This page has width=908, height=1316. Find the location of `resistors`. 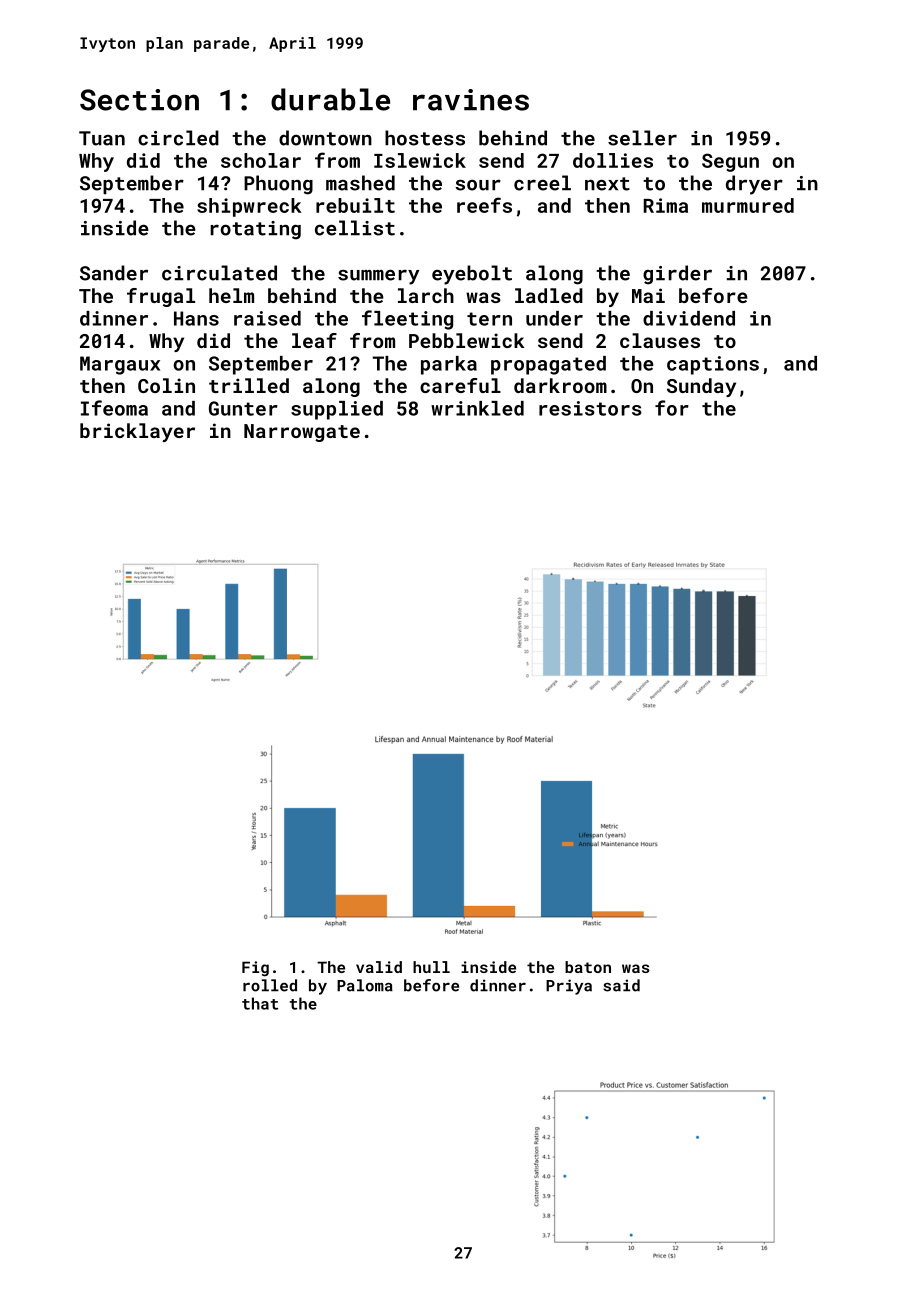

resistors is located at coordinates (590, 408).
